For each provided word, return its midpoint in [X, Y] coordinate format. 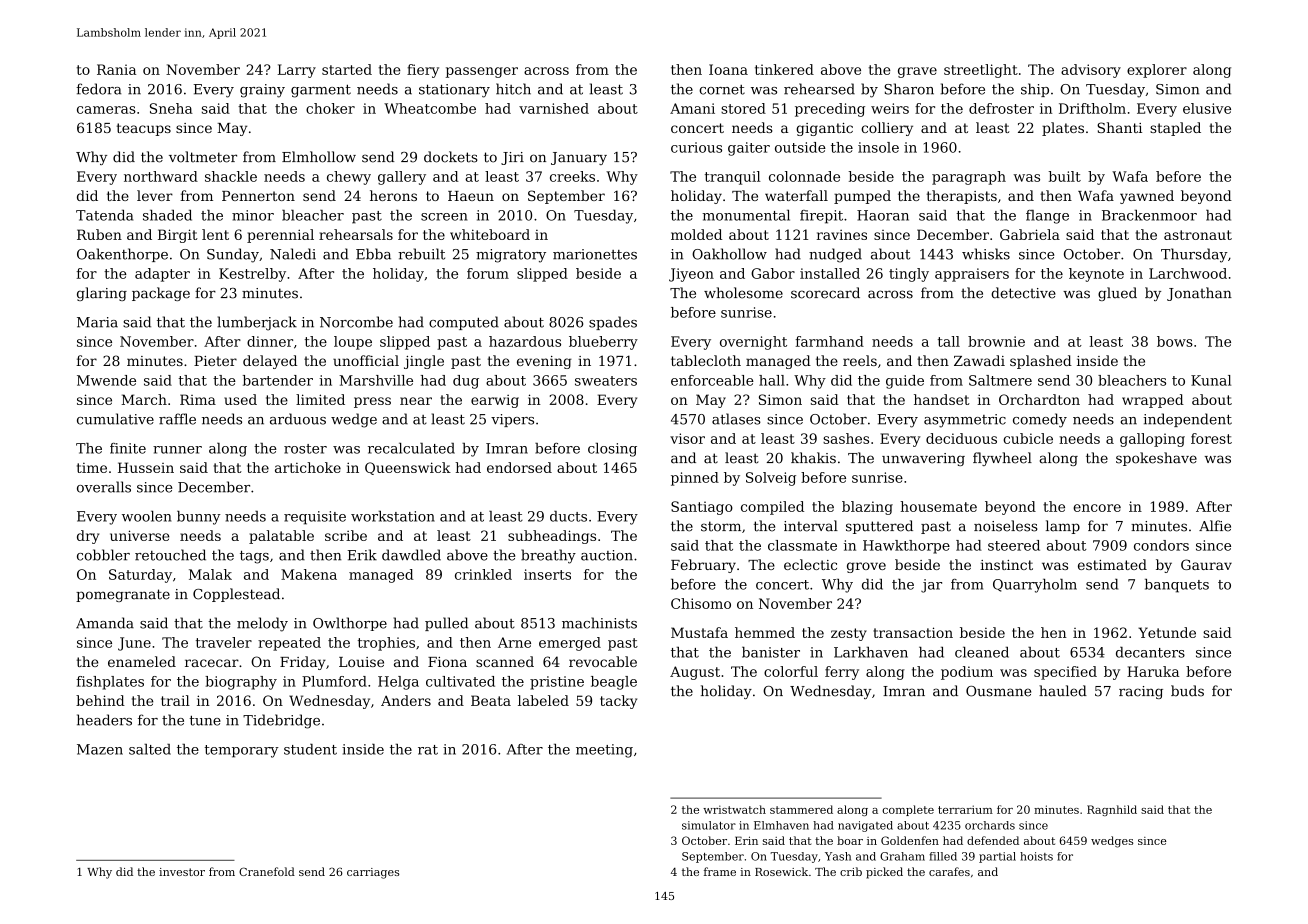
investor [182, 872]
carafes [949, 871]
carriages [373, 873]
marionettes [595, 254]
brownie [996, 341]
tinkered [784, 69]
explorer [1157, 71]
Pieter [215, 361]
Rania [116, 69]
